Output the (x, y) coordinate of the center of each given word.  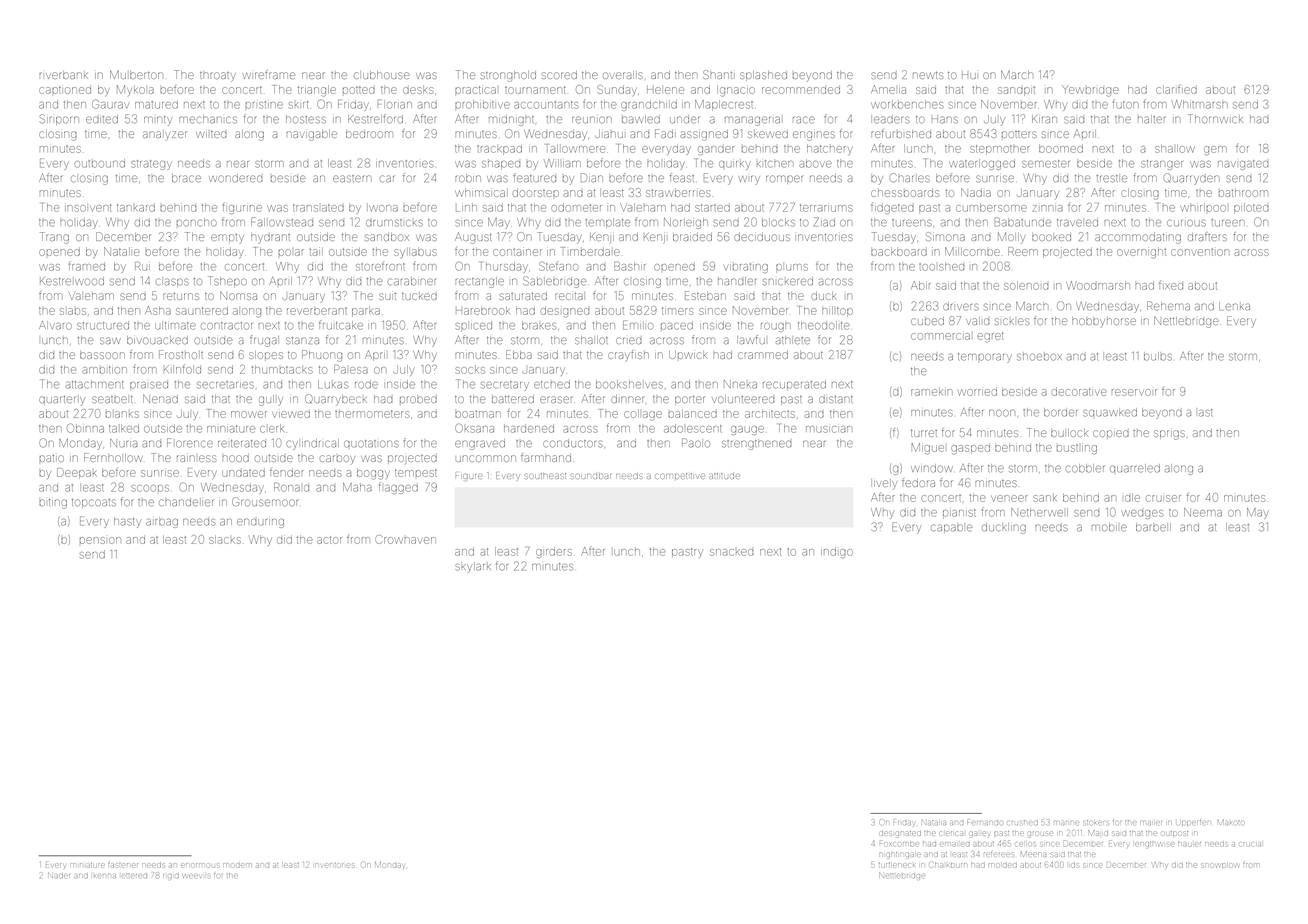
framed (87, 266)
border (1060, 412)
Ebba (519, 354)
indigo (837, 552)
